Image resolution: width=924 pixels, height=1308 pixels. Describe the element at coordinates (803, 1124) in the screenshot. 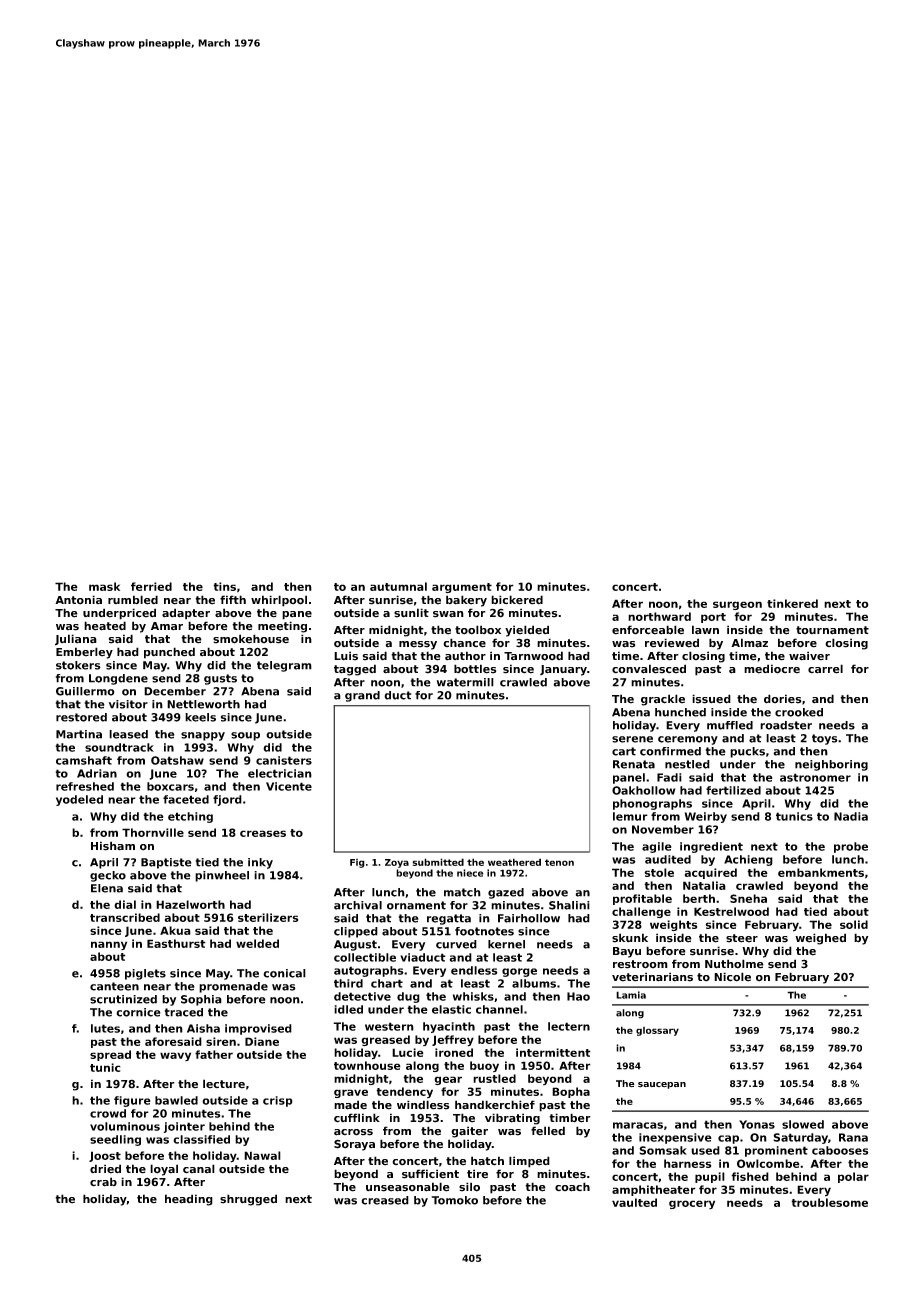

I see `slowed` at that location.
